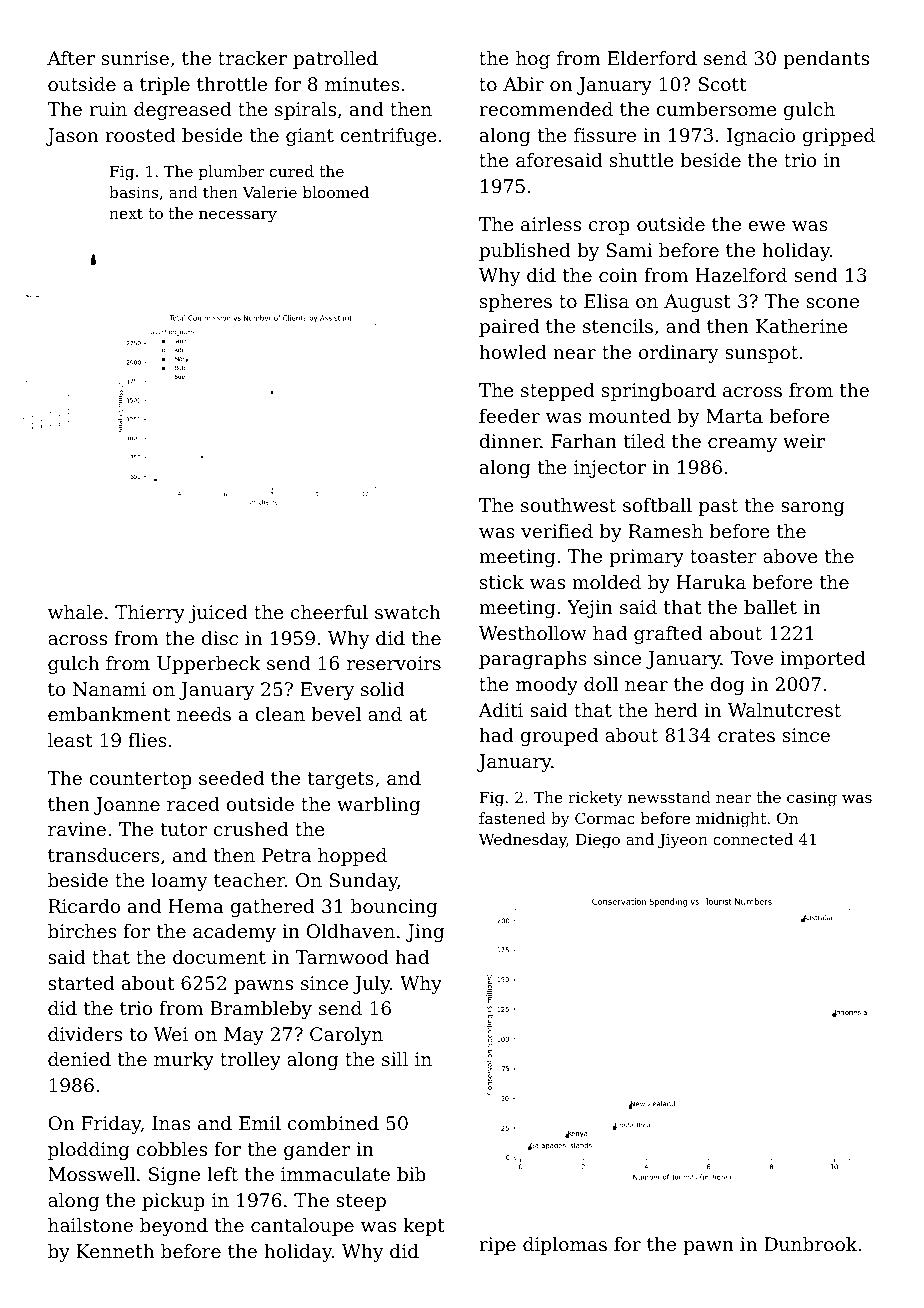 The width and height of the screenshot is (924, 1308). Describe the element at coordinates (126, 213) in the screenshot. I see `next` at that location.
